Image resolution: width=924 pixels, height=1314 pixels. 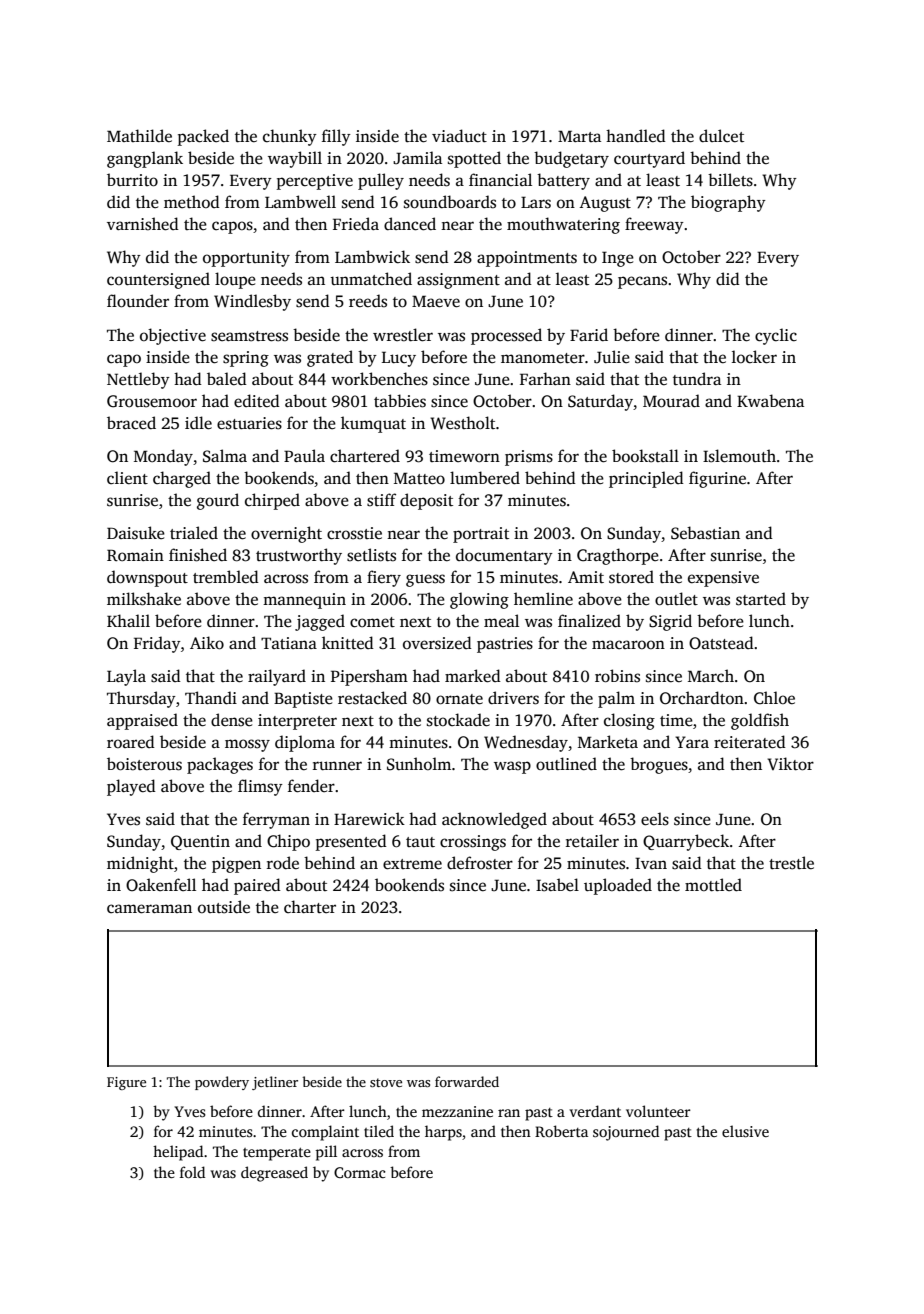 What do you see at coordinates (139, 136) in the page?
I see `Mathilde` at bounding box center [139, 136].
